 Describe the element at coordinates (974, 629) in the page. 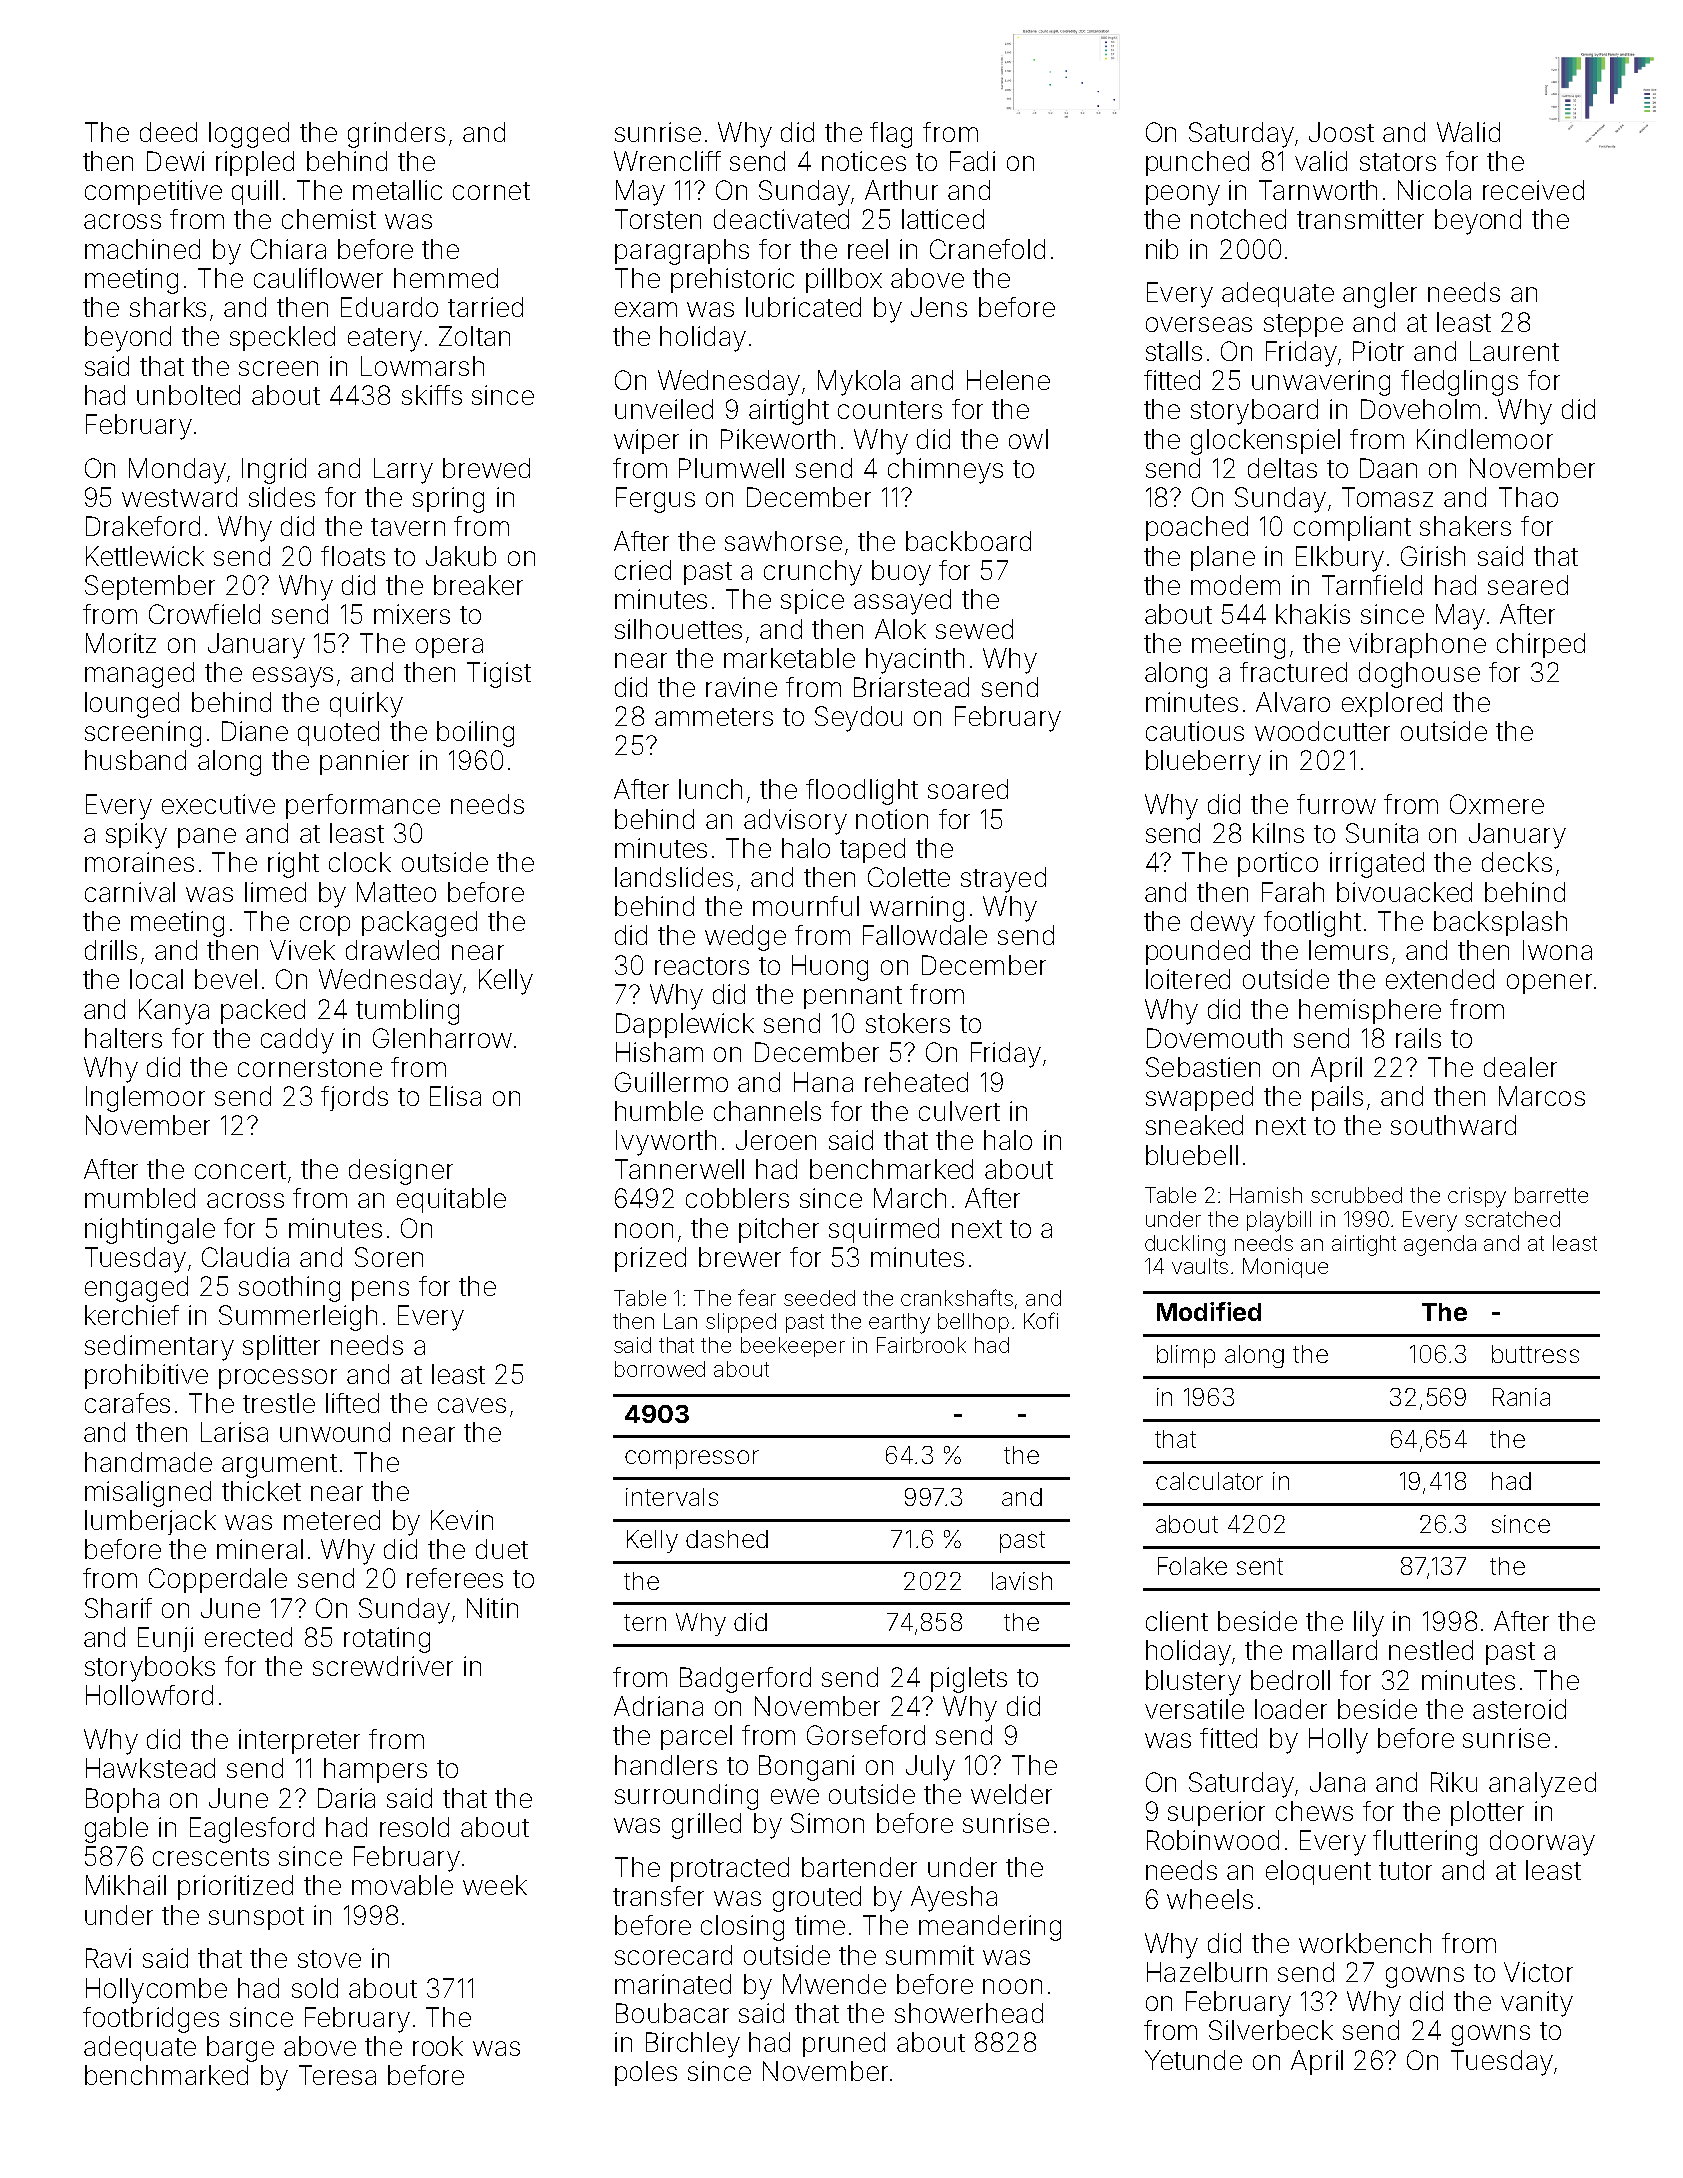

I see `sewed` at that location.
